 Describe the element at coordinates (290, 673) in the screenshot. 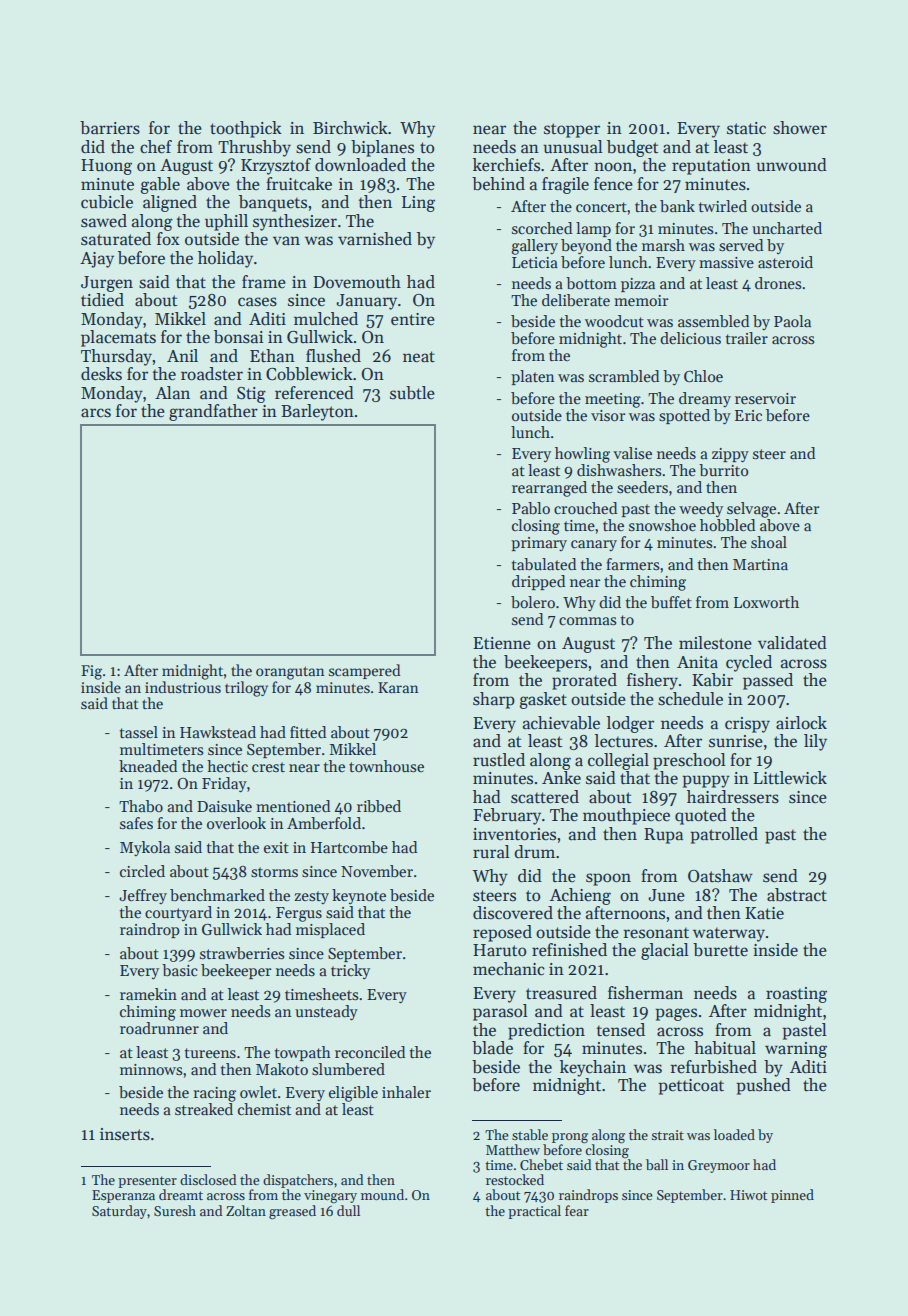

I see `orangutan` at that location.
